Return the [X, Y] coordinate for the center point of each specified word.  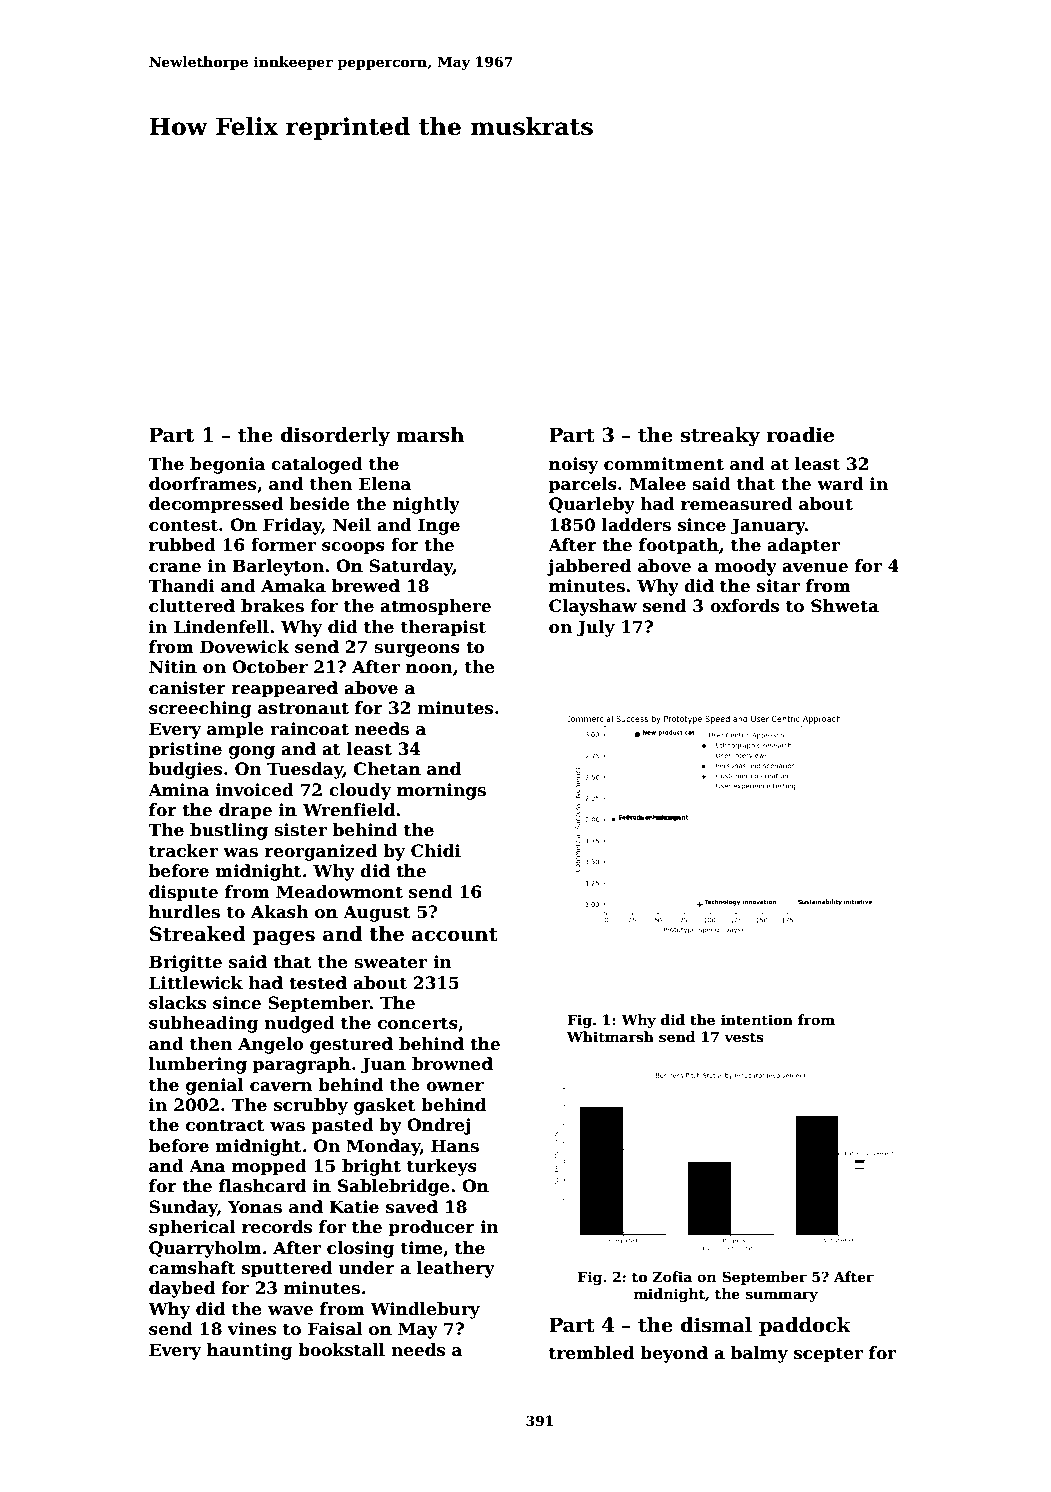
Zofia [672, 1276]
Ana [207, 1165]
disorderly [335, 436]
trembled [591, 1353]
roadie [800, 435]
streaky [720, 436]
